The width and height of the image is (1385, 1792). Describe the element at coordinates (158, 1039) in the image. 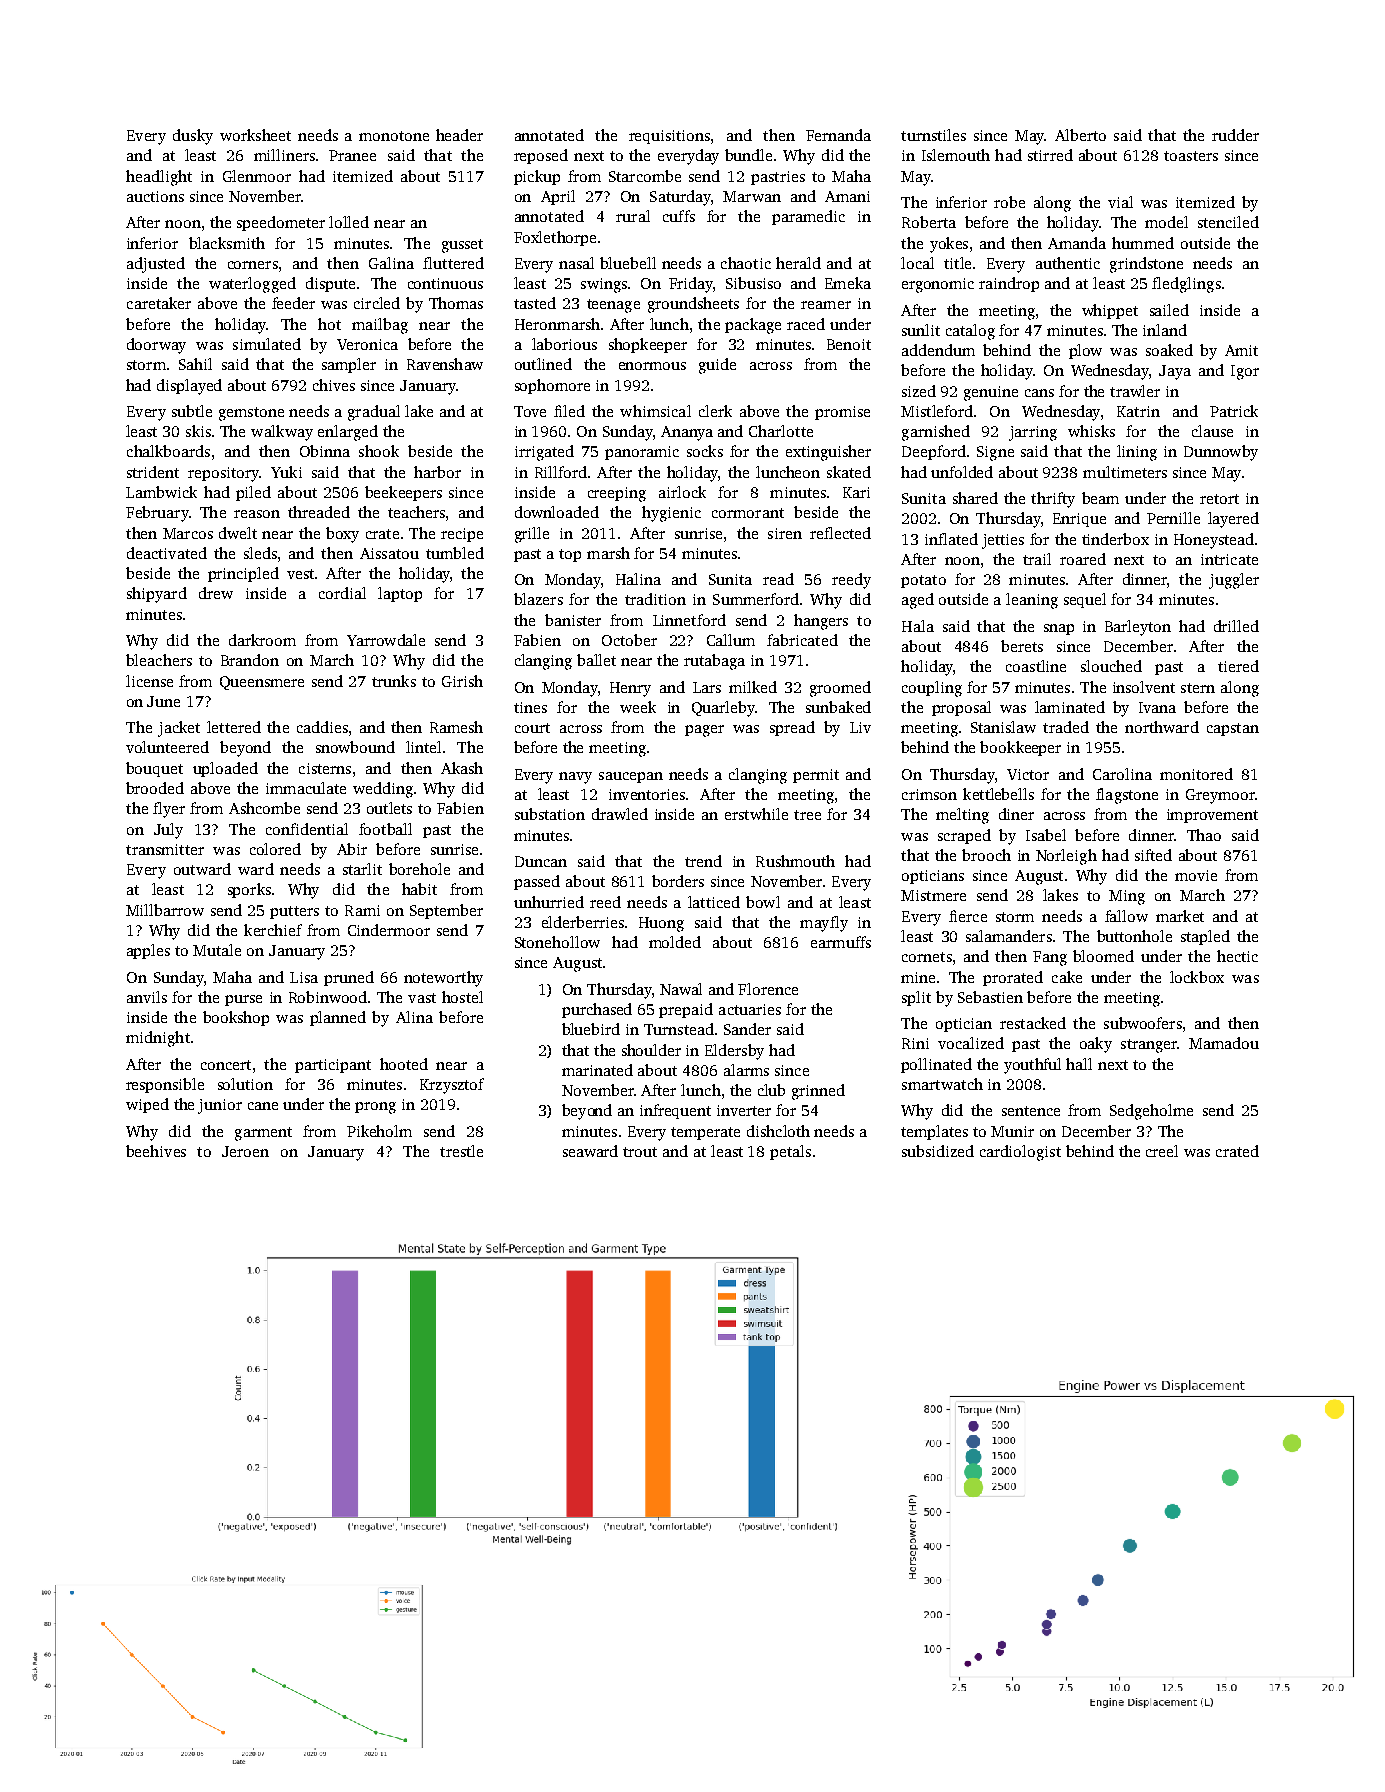

I see `midnight` at that location.
